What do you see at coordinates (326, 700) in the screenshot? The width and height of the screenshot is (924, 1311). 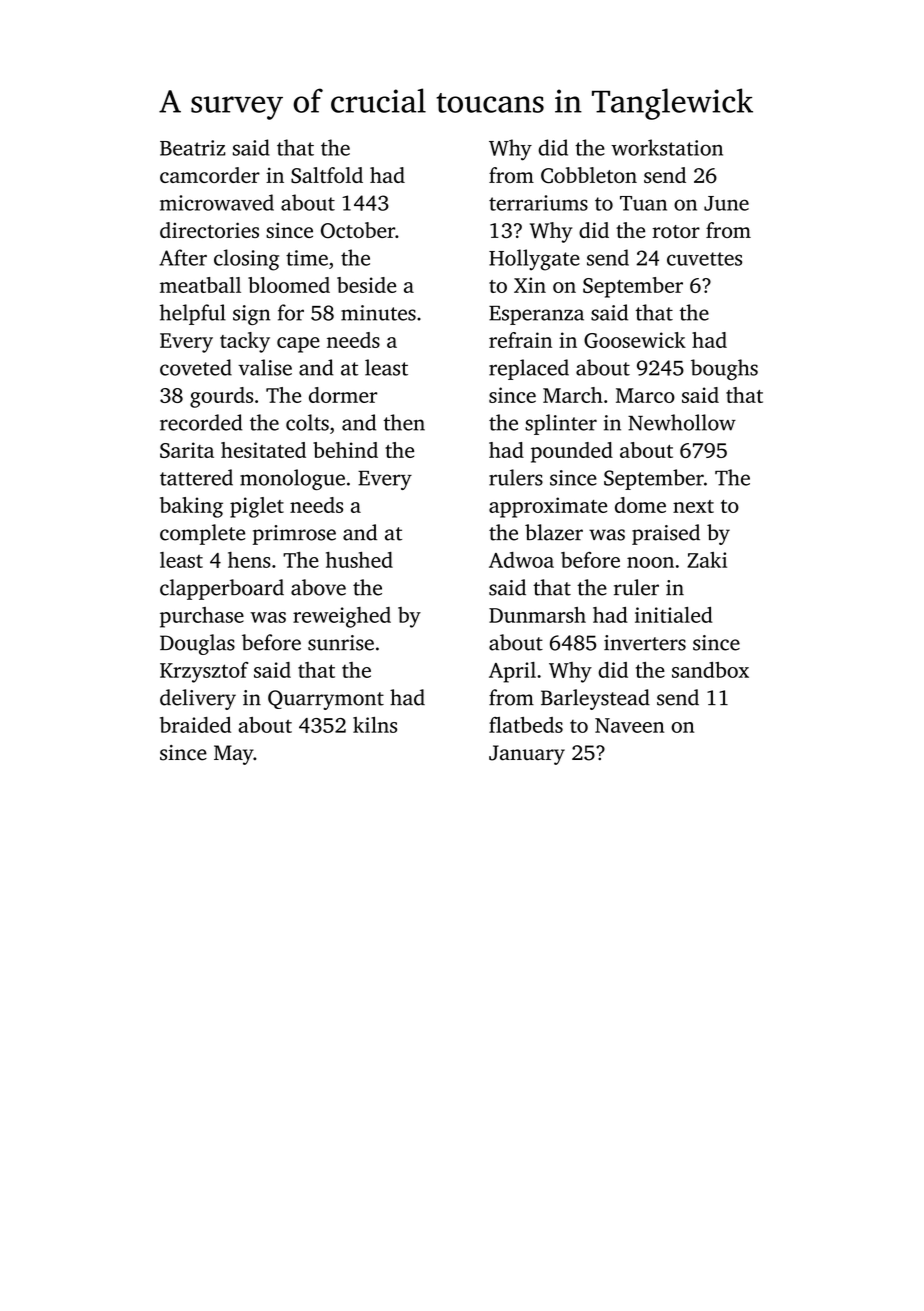 I see `Quarrymont` at bounding box center [326, 700].
